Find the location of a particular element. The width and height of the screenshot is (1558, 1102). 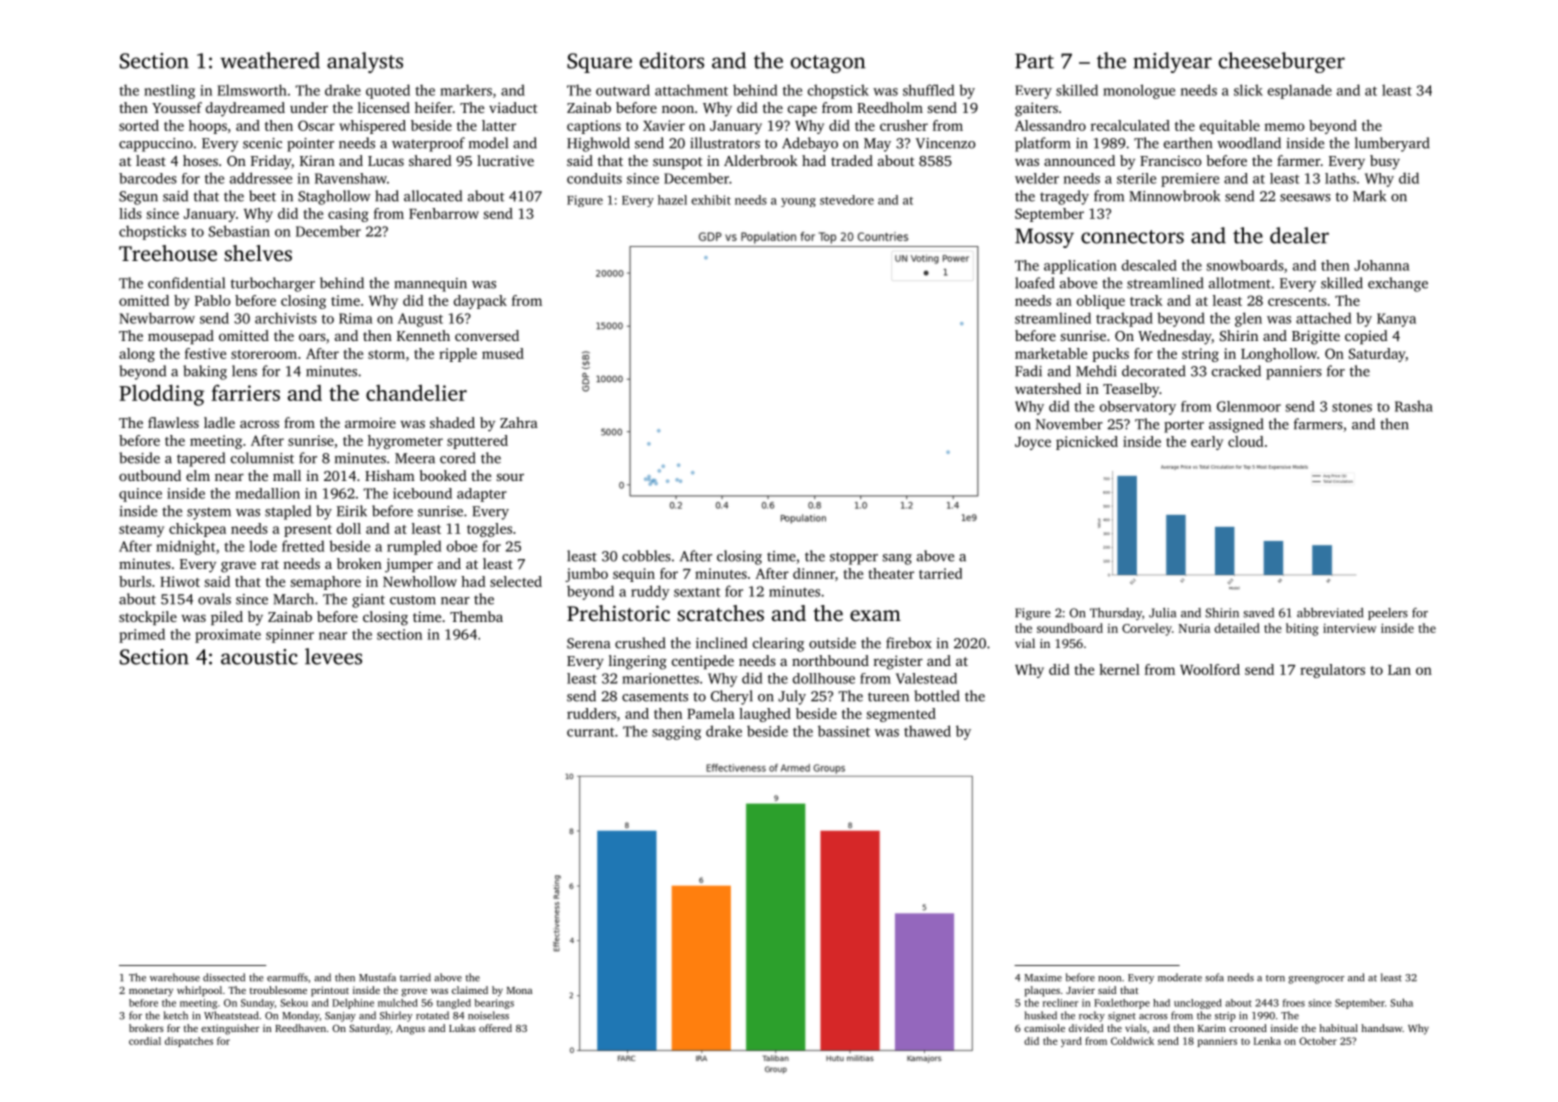

kernel is located at coordinates (1119, 669).
